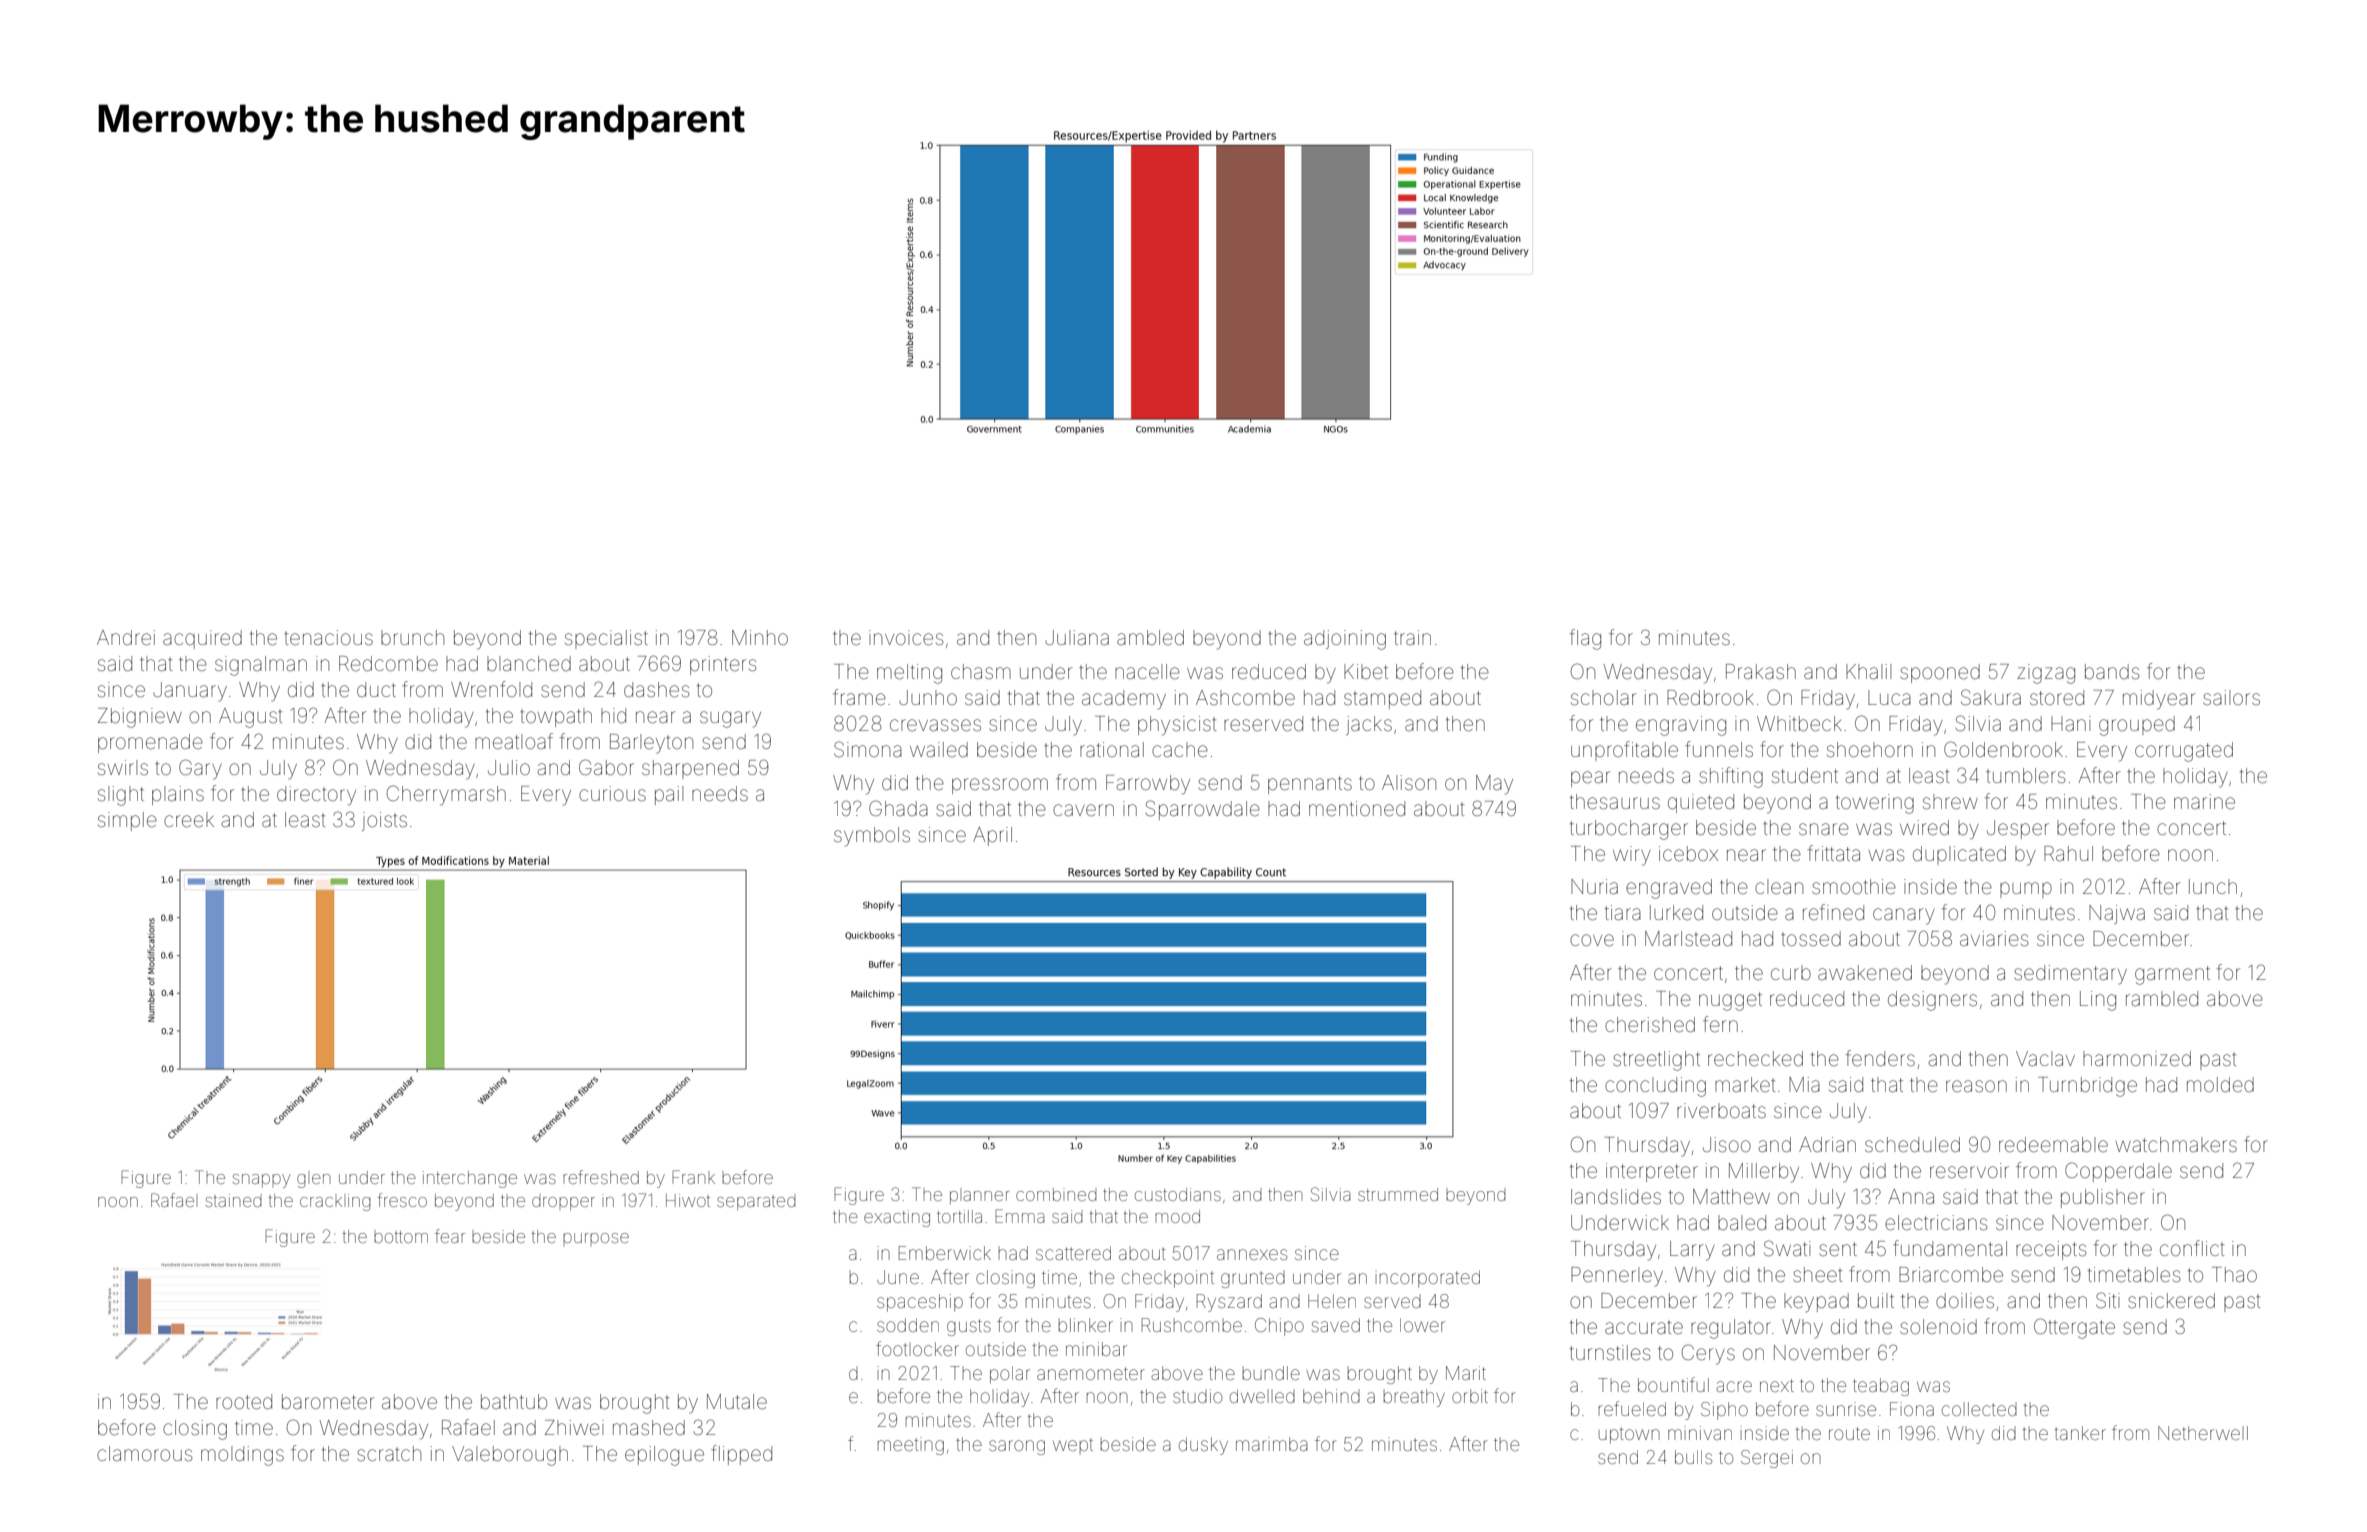 The image size is (2367, 1532). What do you see at coordinates (601, 1177) in the screenshot?
I see `refreshed` at bounding box center [601, 1177].
